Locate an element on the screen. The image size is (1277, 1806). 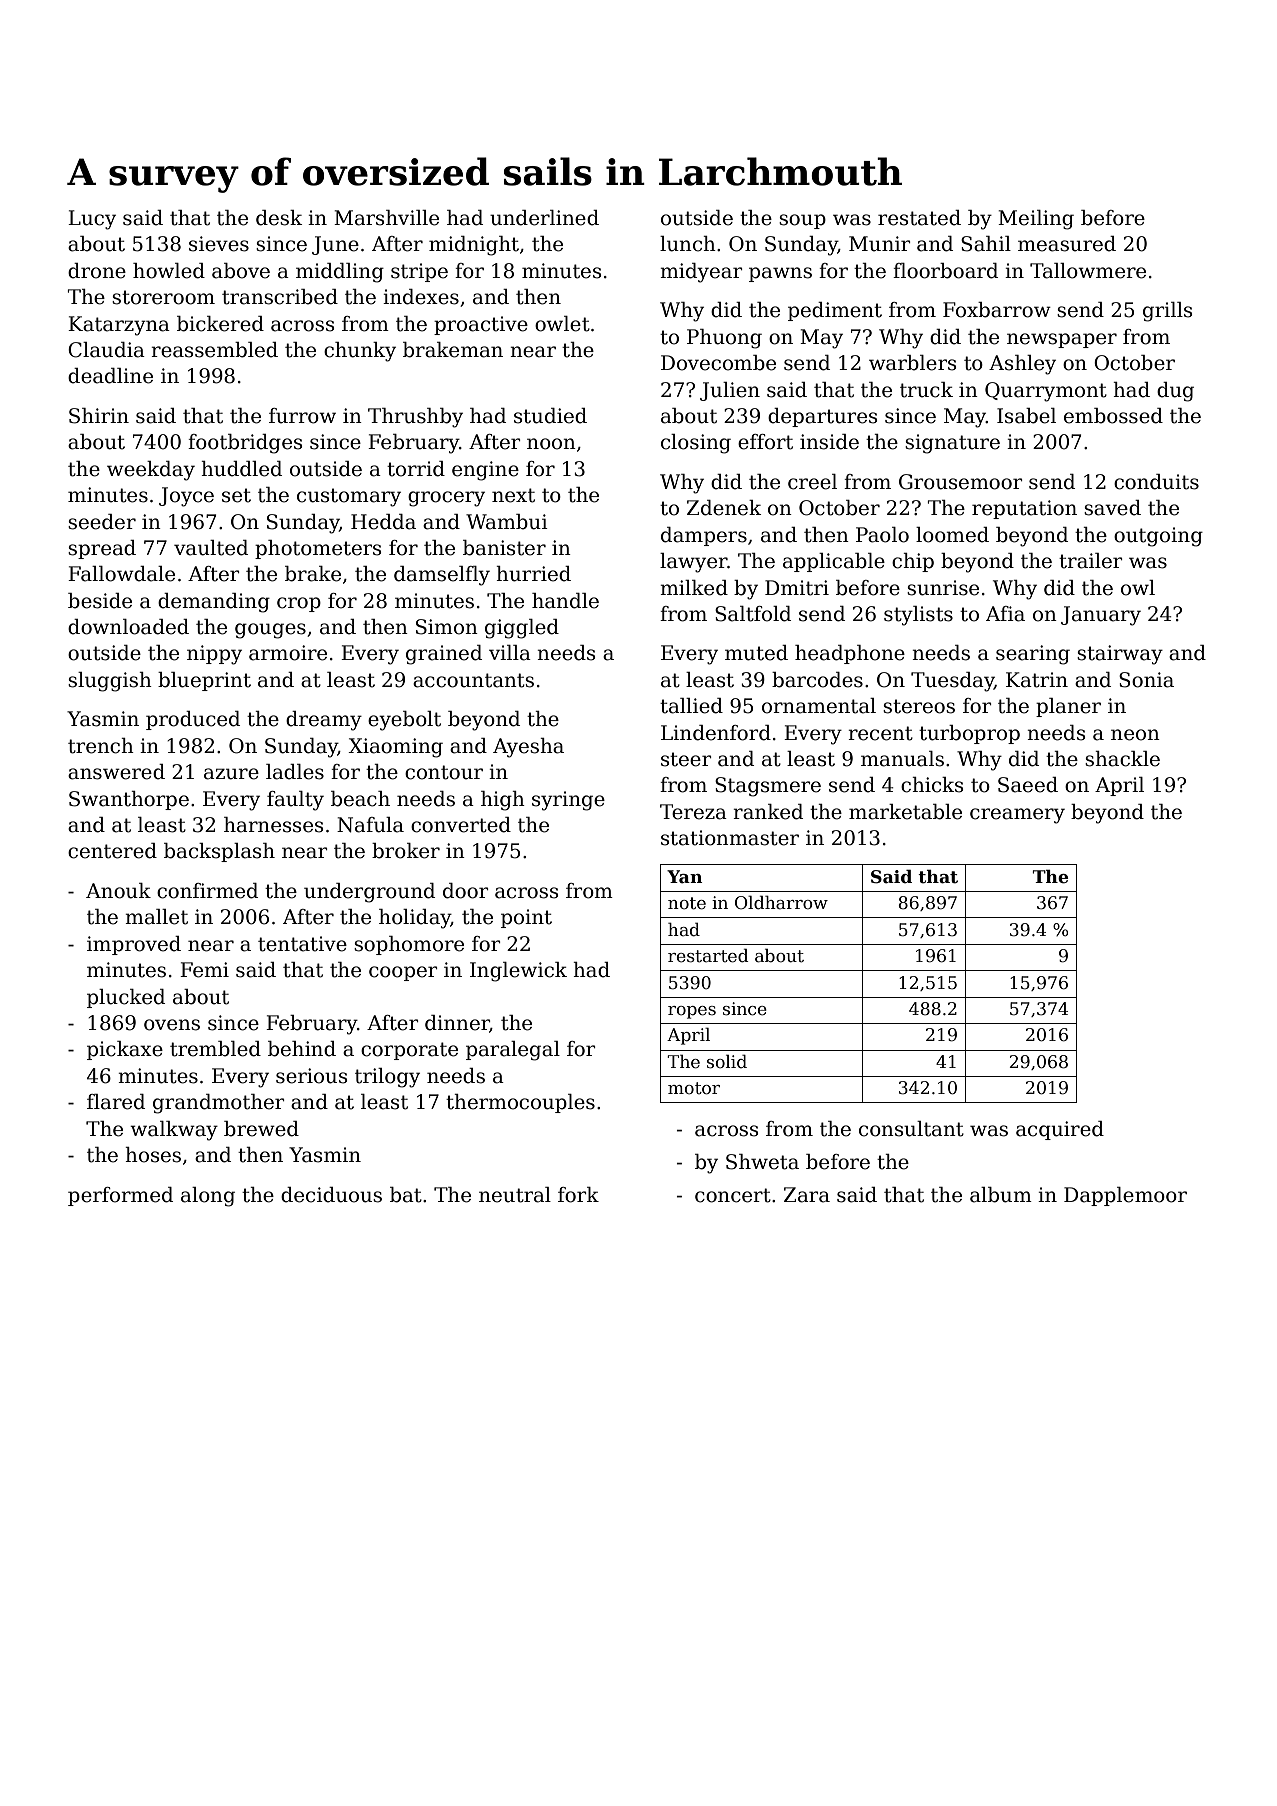
Foxbarrow is located at coordinates (997, 310).
